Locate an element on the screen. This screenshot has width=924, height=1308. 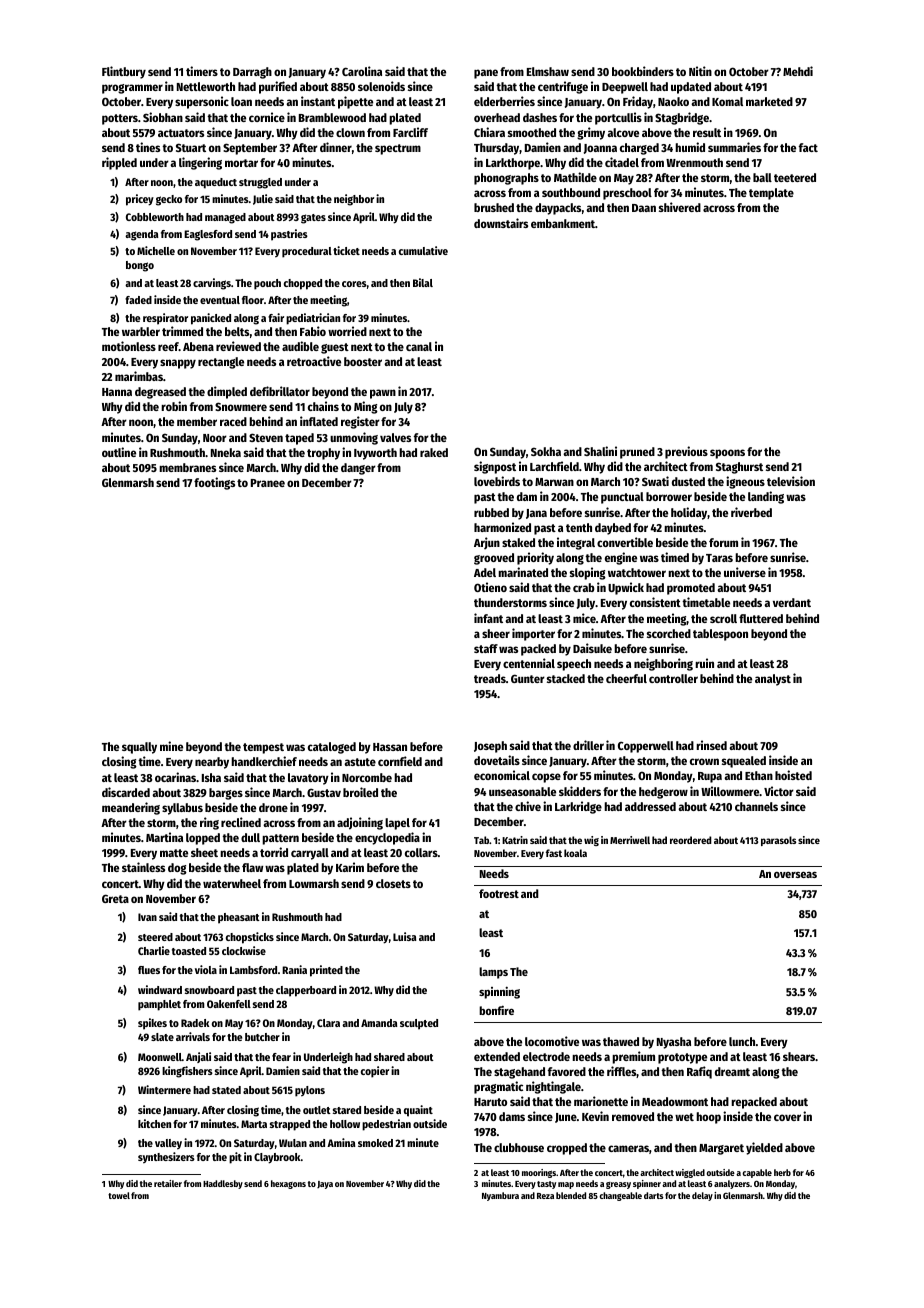
chive is located at coordinates (528, 806).
